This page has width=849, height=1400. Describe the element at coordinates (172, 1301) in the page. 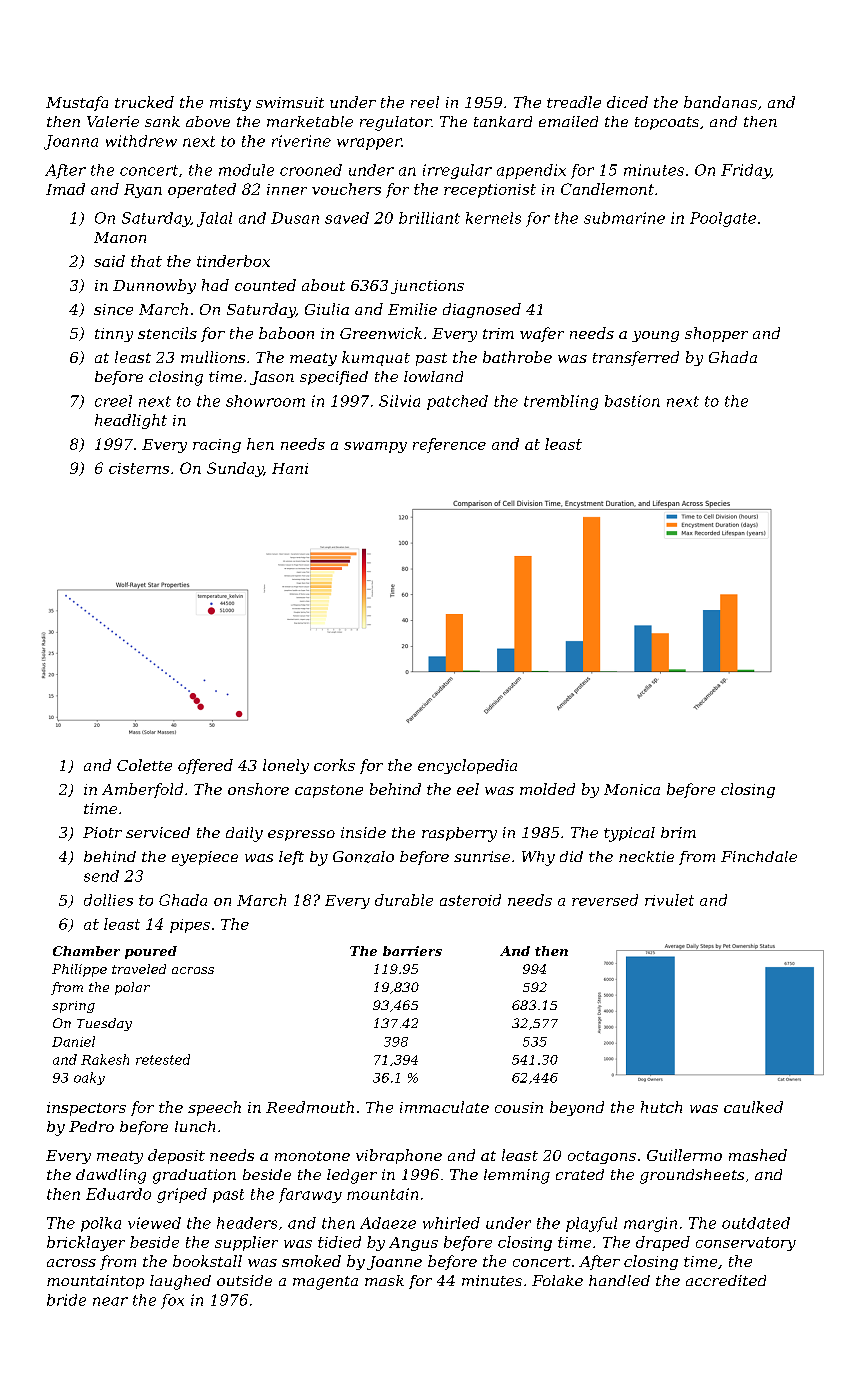

I see `fox` at that location.
